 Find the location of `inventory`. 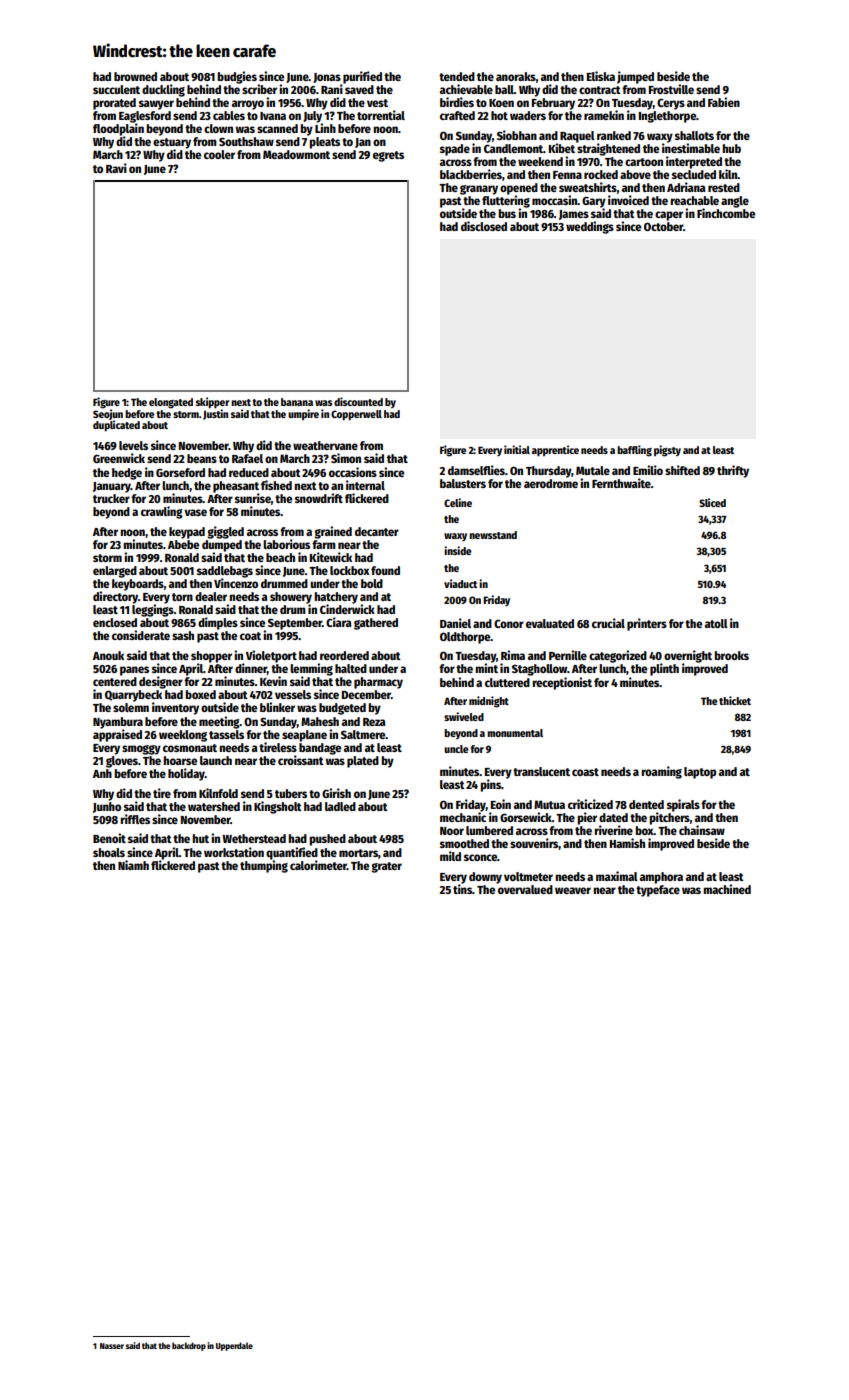

inventory is located at coordinates (175, 708).
